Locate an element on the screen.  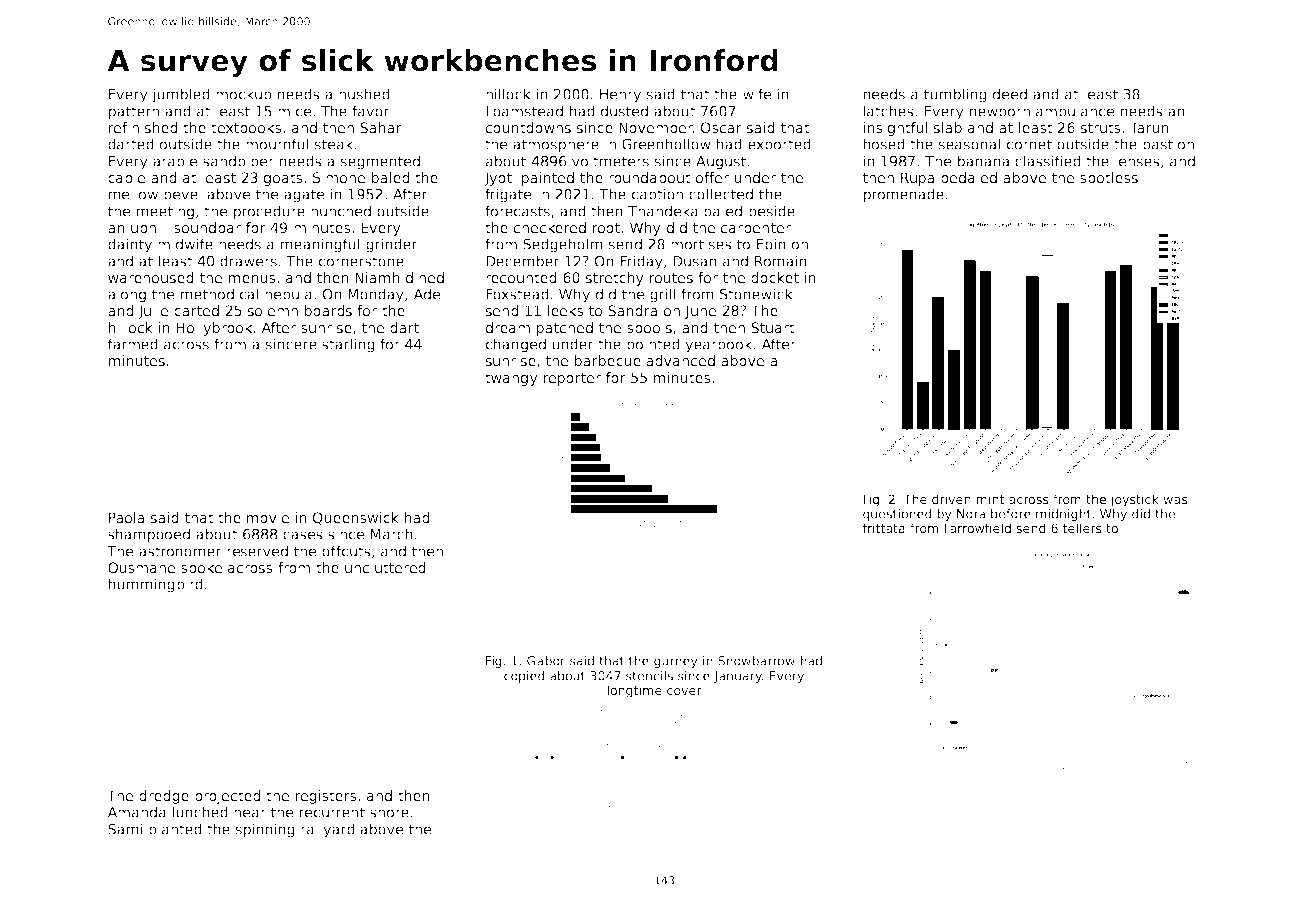
Henry is located at coordinates (620, 96).
